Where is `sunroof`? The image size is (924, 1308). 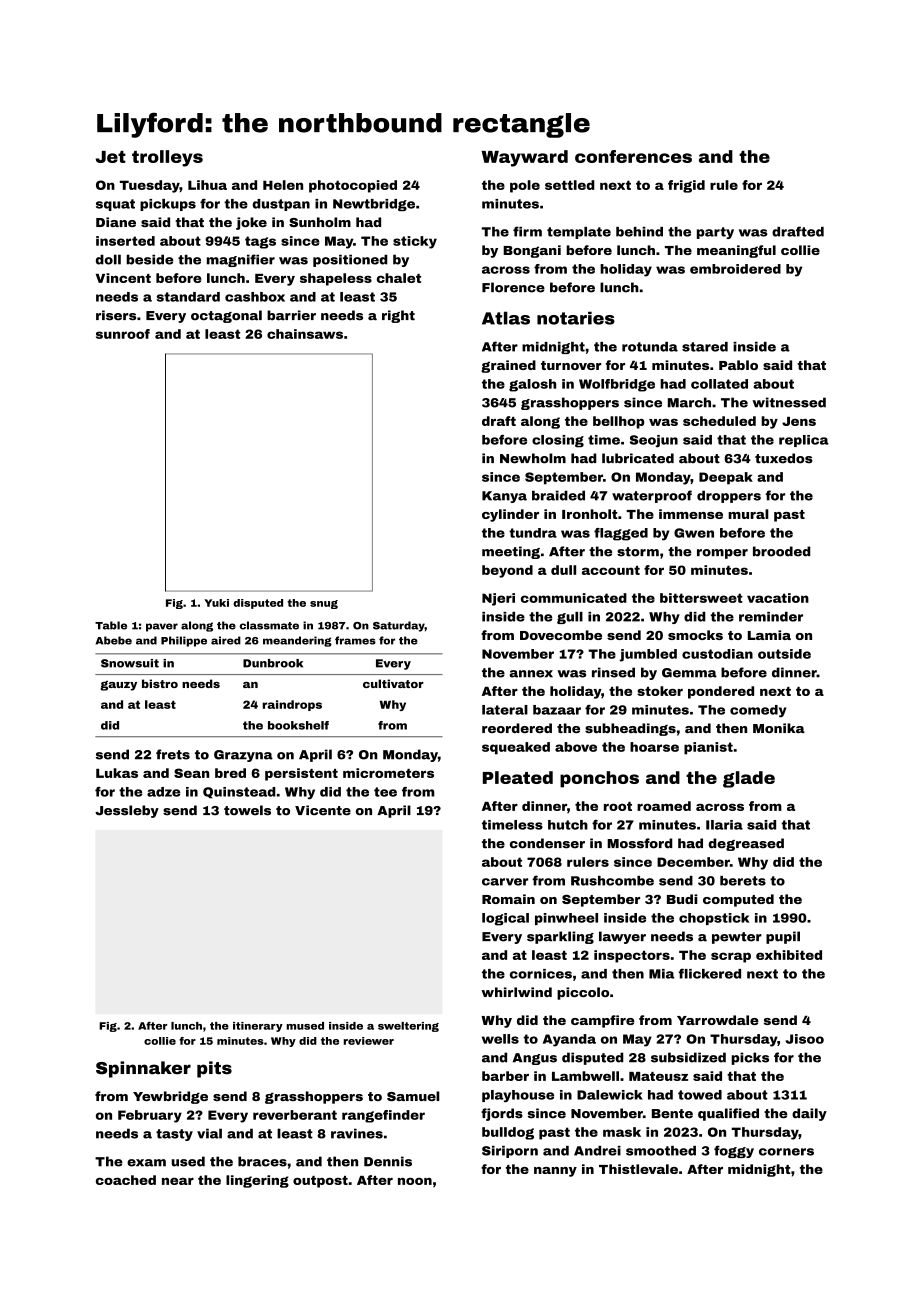
sunroof is located at coordinates (123, 334).
